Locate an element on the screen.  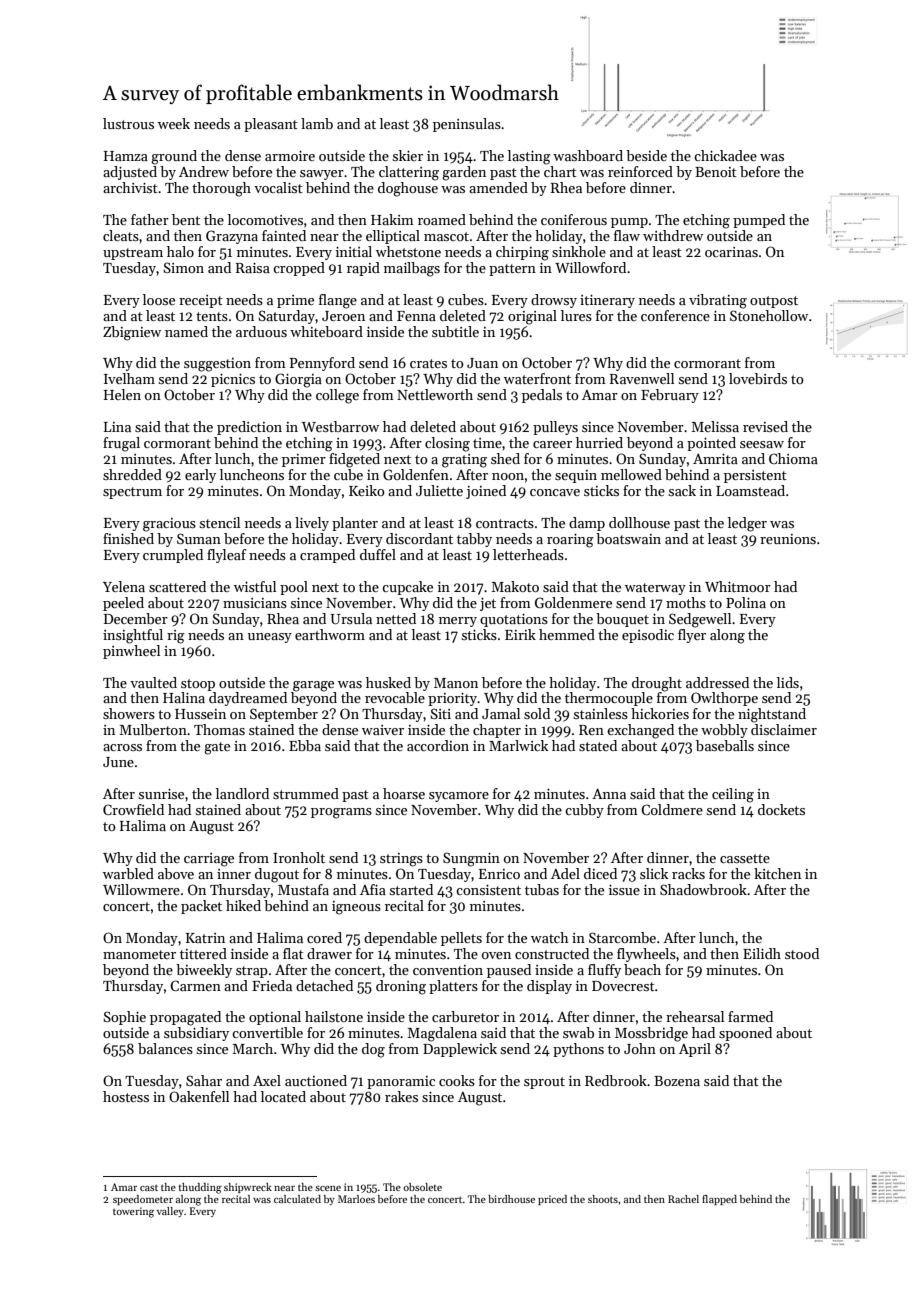
Mulberton is located at coordinates (153, 729).
